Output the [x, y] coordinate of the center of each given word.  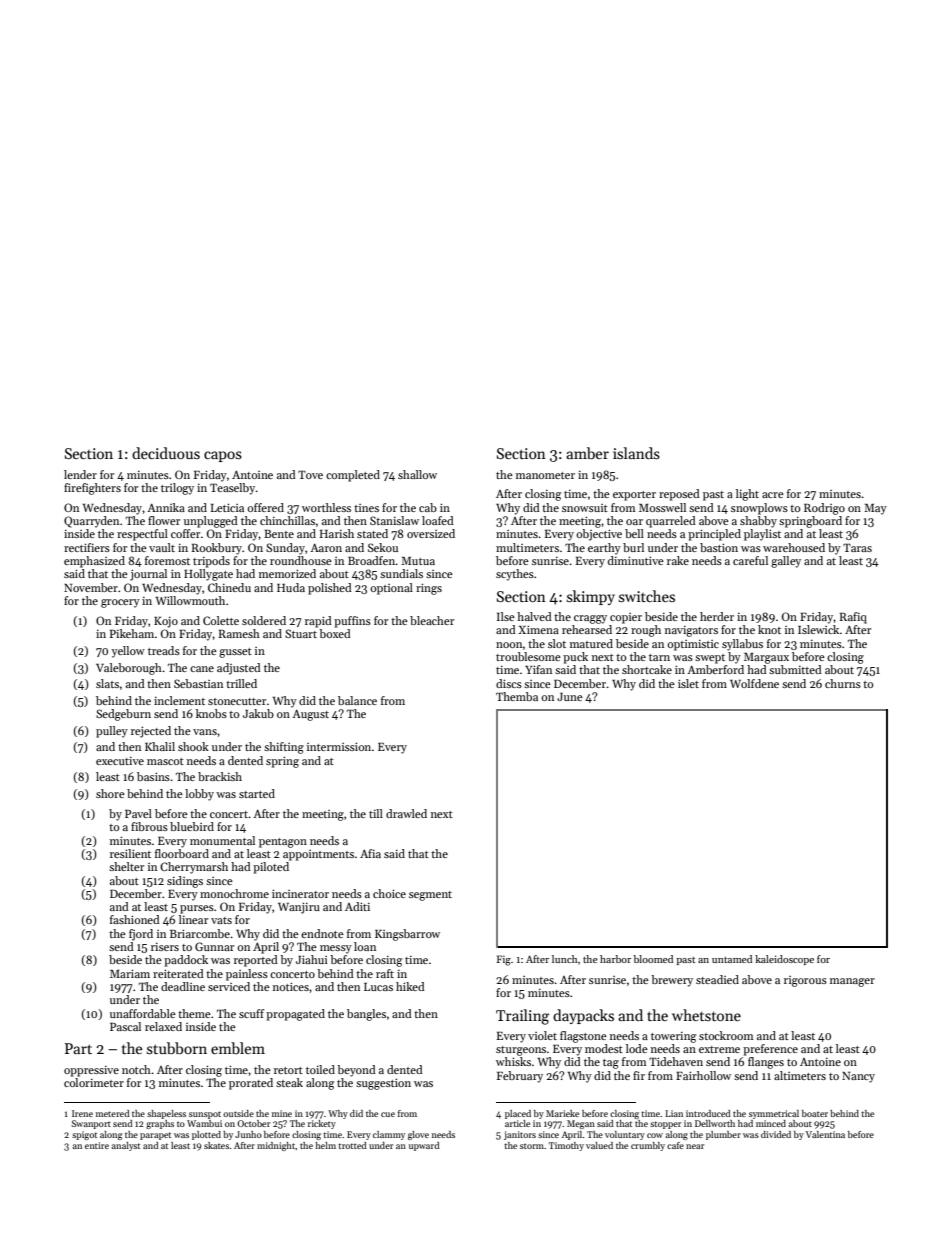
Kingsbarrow [407, 935]
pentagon [283, 843]
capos [223, 456]
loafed [438, 520]
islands [636, 453]
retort [288, 1070]
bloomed [653, 959]
